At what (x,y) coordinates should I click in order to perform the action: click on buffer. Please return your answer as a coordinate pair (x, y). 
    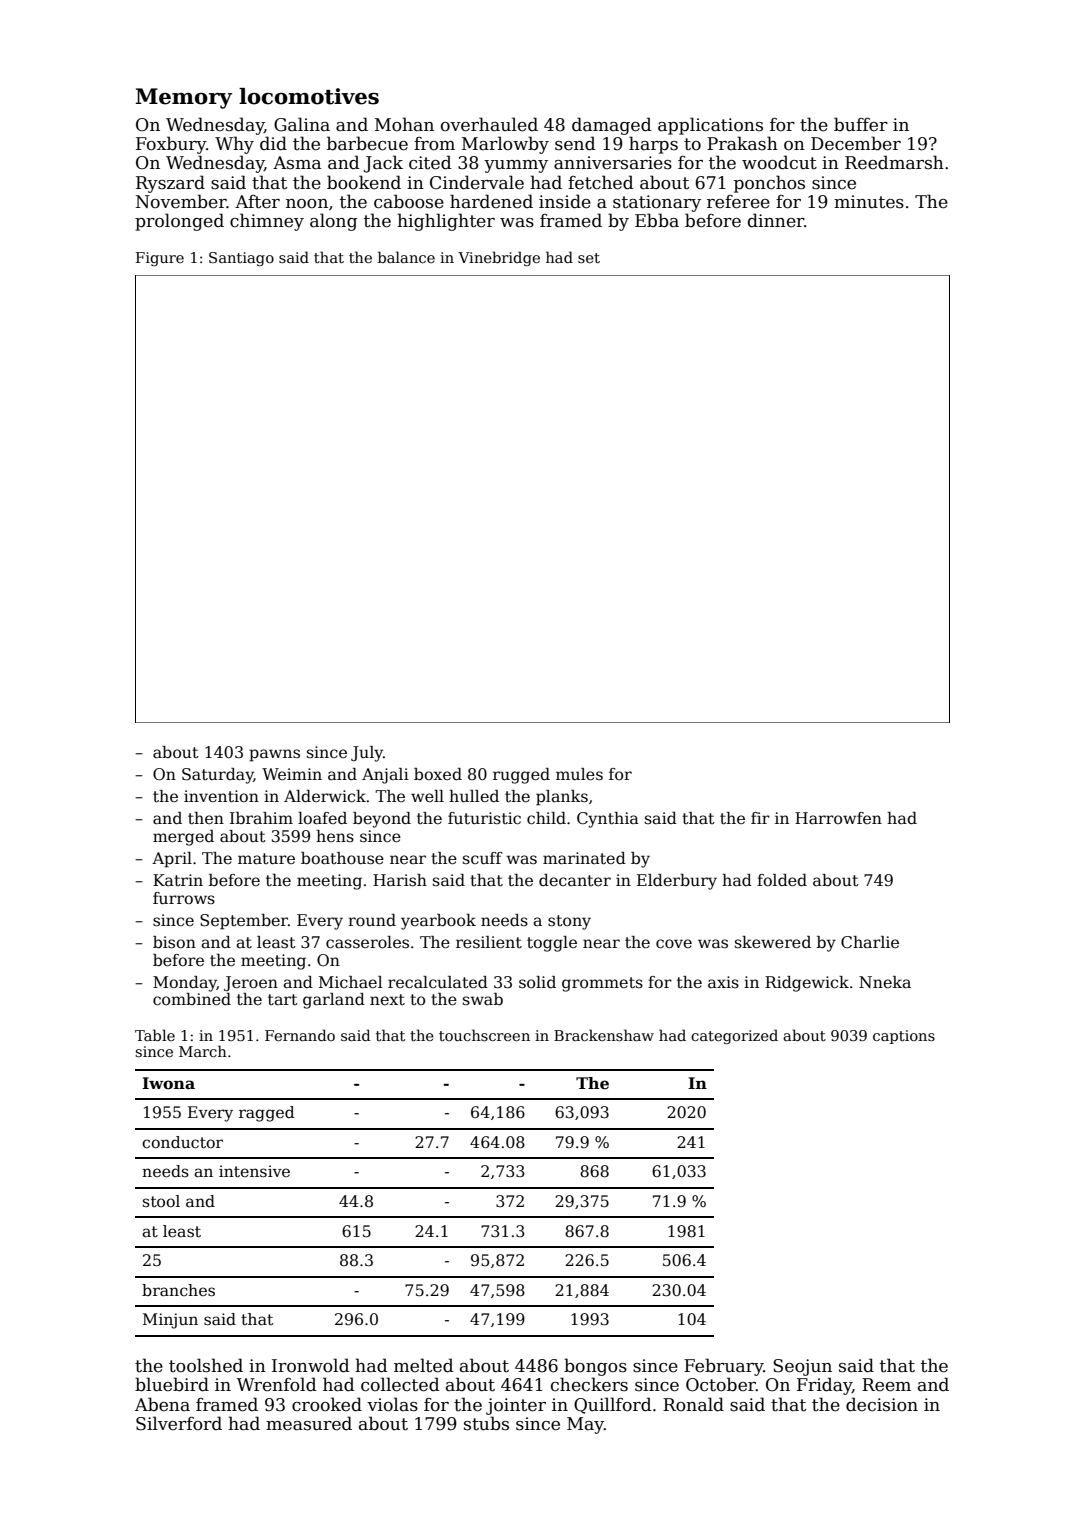
    Looking at the image, I should click on (861, 124).
